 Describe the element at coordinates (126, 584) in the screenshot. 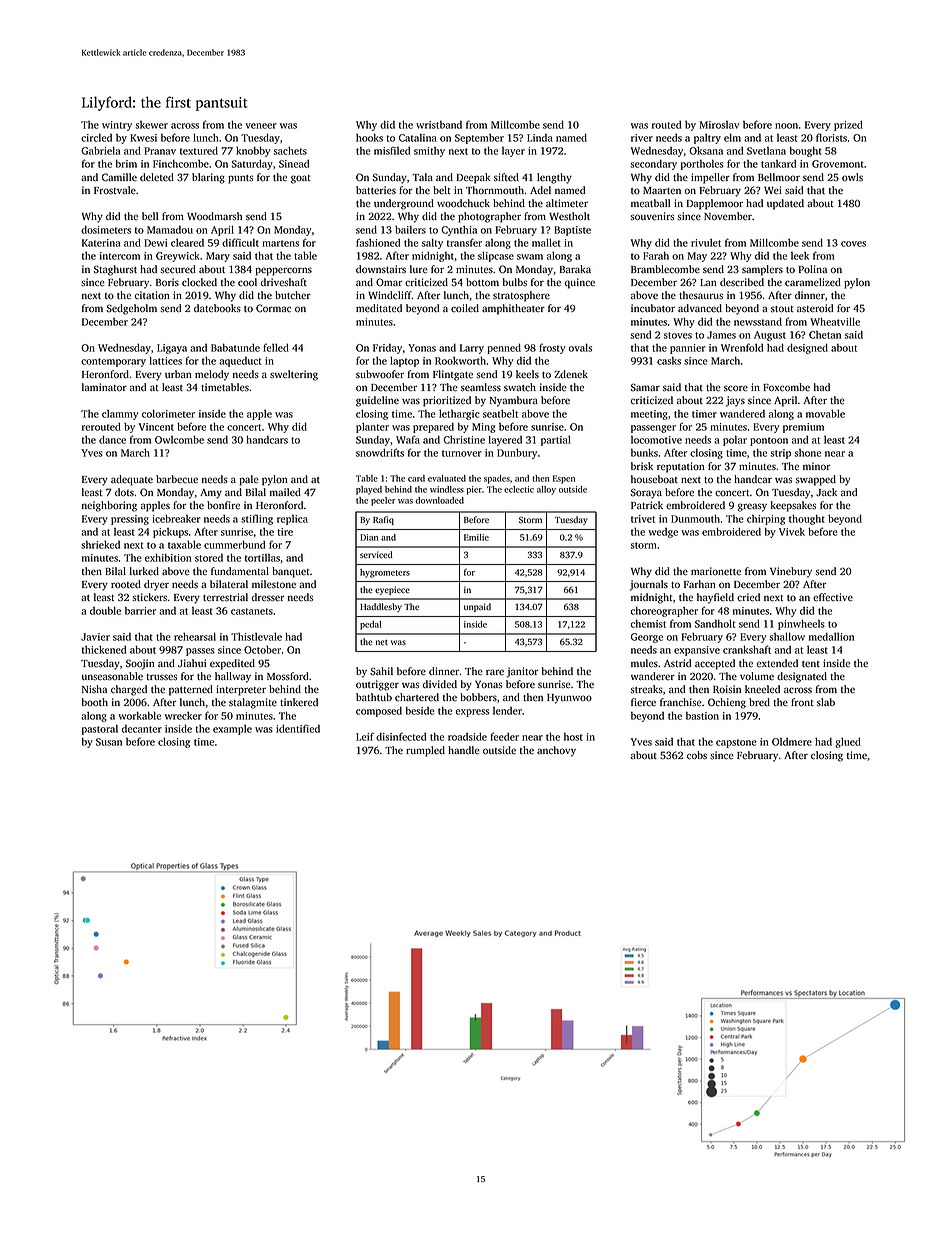

I see `rooted` at that location.
